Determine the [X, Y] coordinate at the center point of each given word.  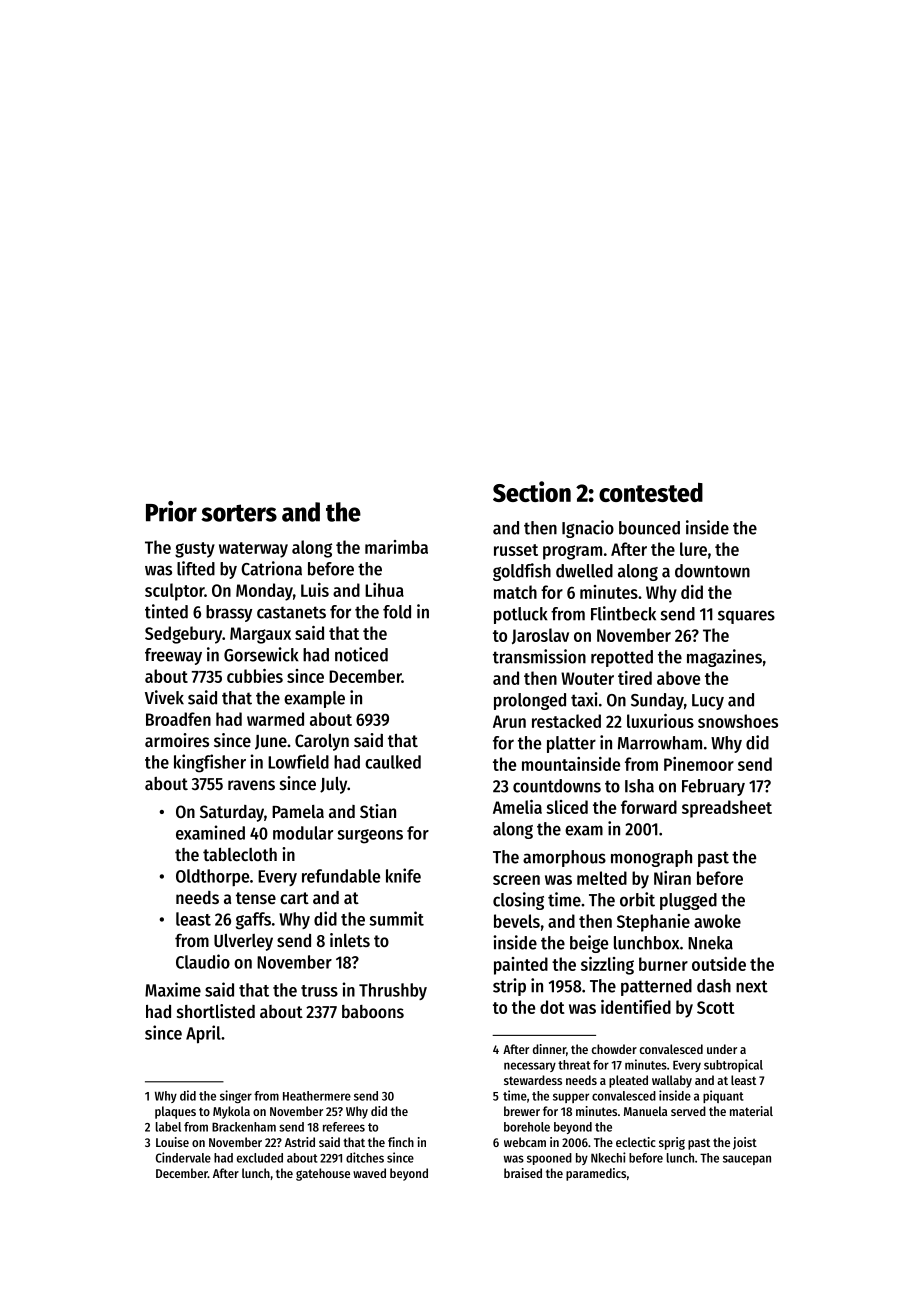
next [752, 986]
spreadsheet [727, 809]
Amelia [517, 807]
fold [397, 612]
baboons [373, 1011]
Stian [378, 811]
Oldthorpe [212, 877]
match [515, 592]
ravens [251, 785]
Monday [264, 592]
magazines [724, 658]
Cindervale [183, 1157]
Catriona [271, 568]
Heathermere [317, 1096]
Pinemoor [699, 764]
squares [746, 617]
